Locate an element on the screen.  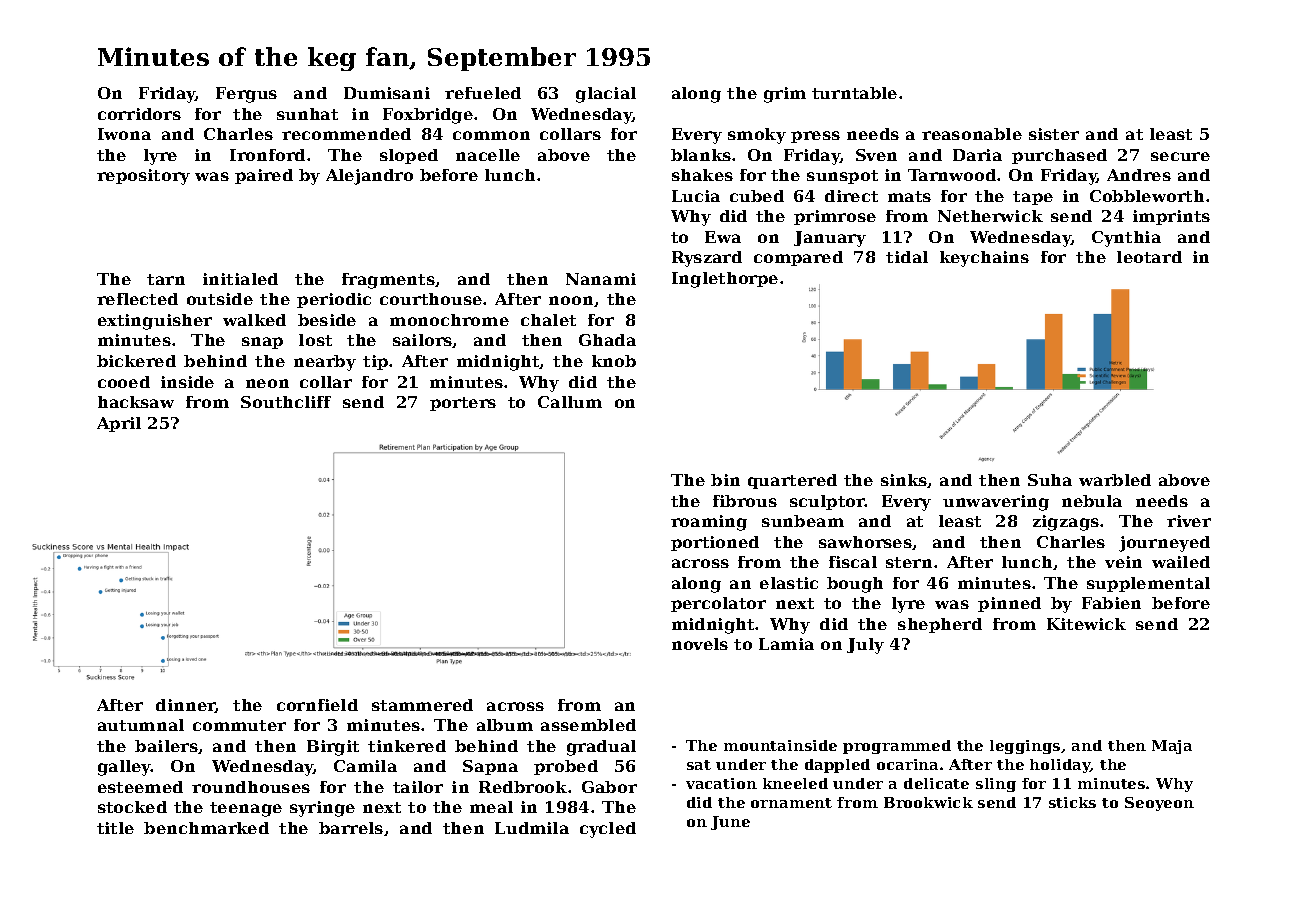
tidal is located at coordinates (907, 257).
